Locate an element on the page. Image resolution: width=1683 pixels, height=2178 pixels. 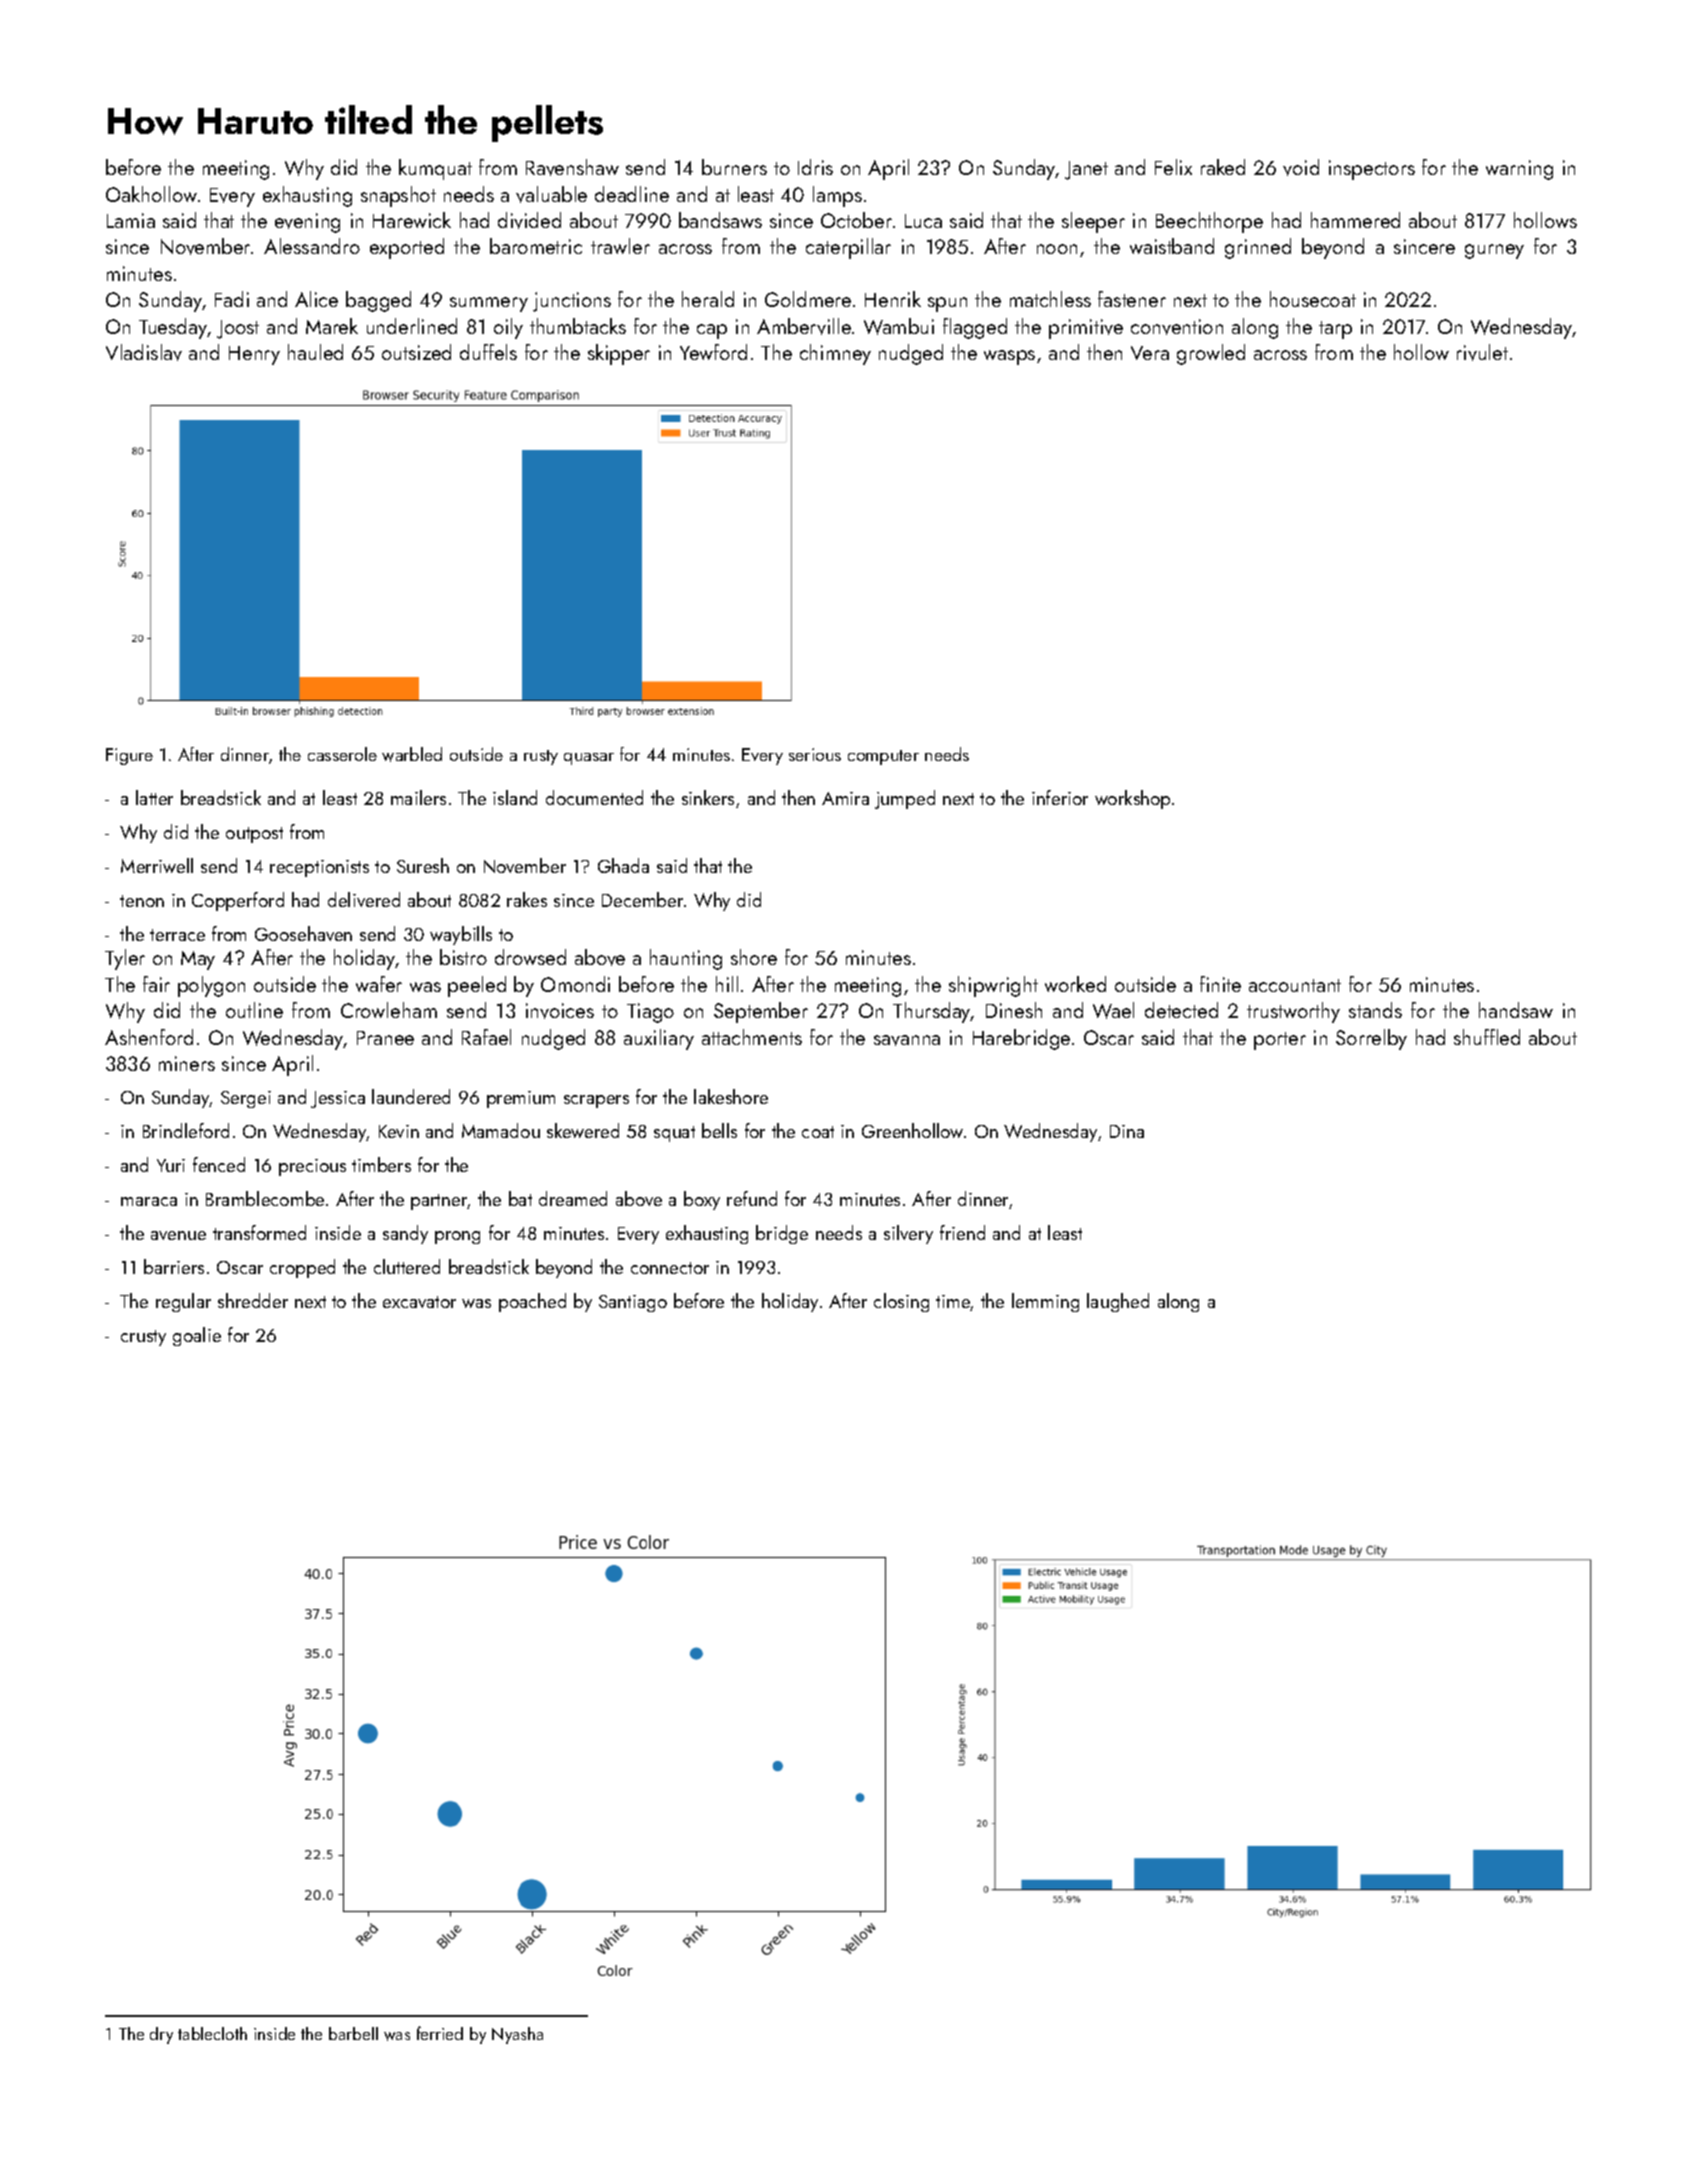
wasps is located at coordinates (1009, 357).
